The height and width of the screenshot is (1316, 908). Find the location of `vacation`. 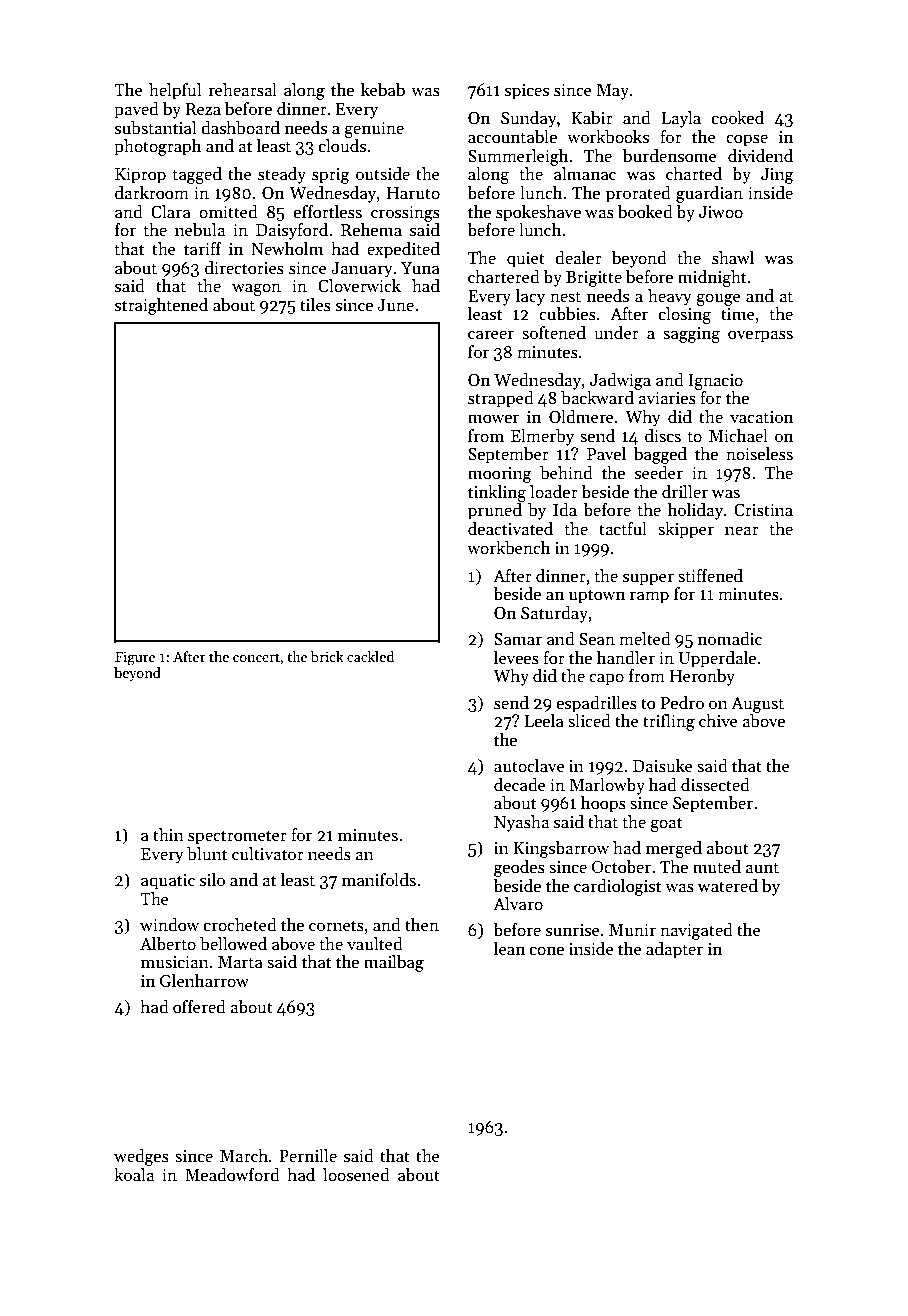

vacation is located at coordinates (761, 417).
